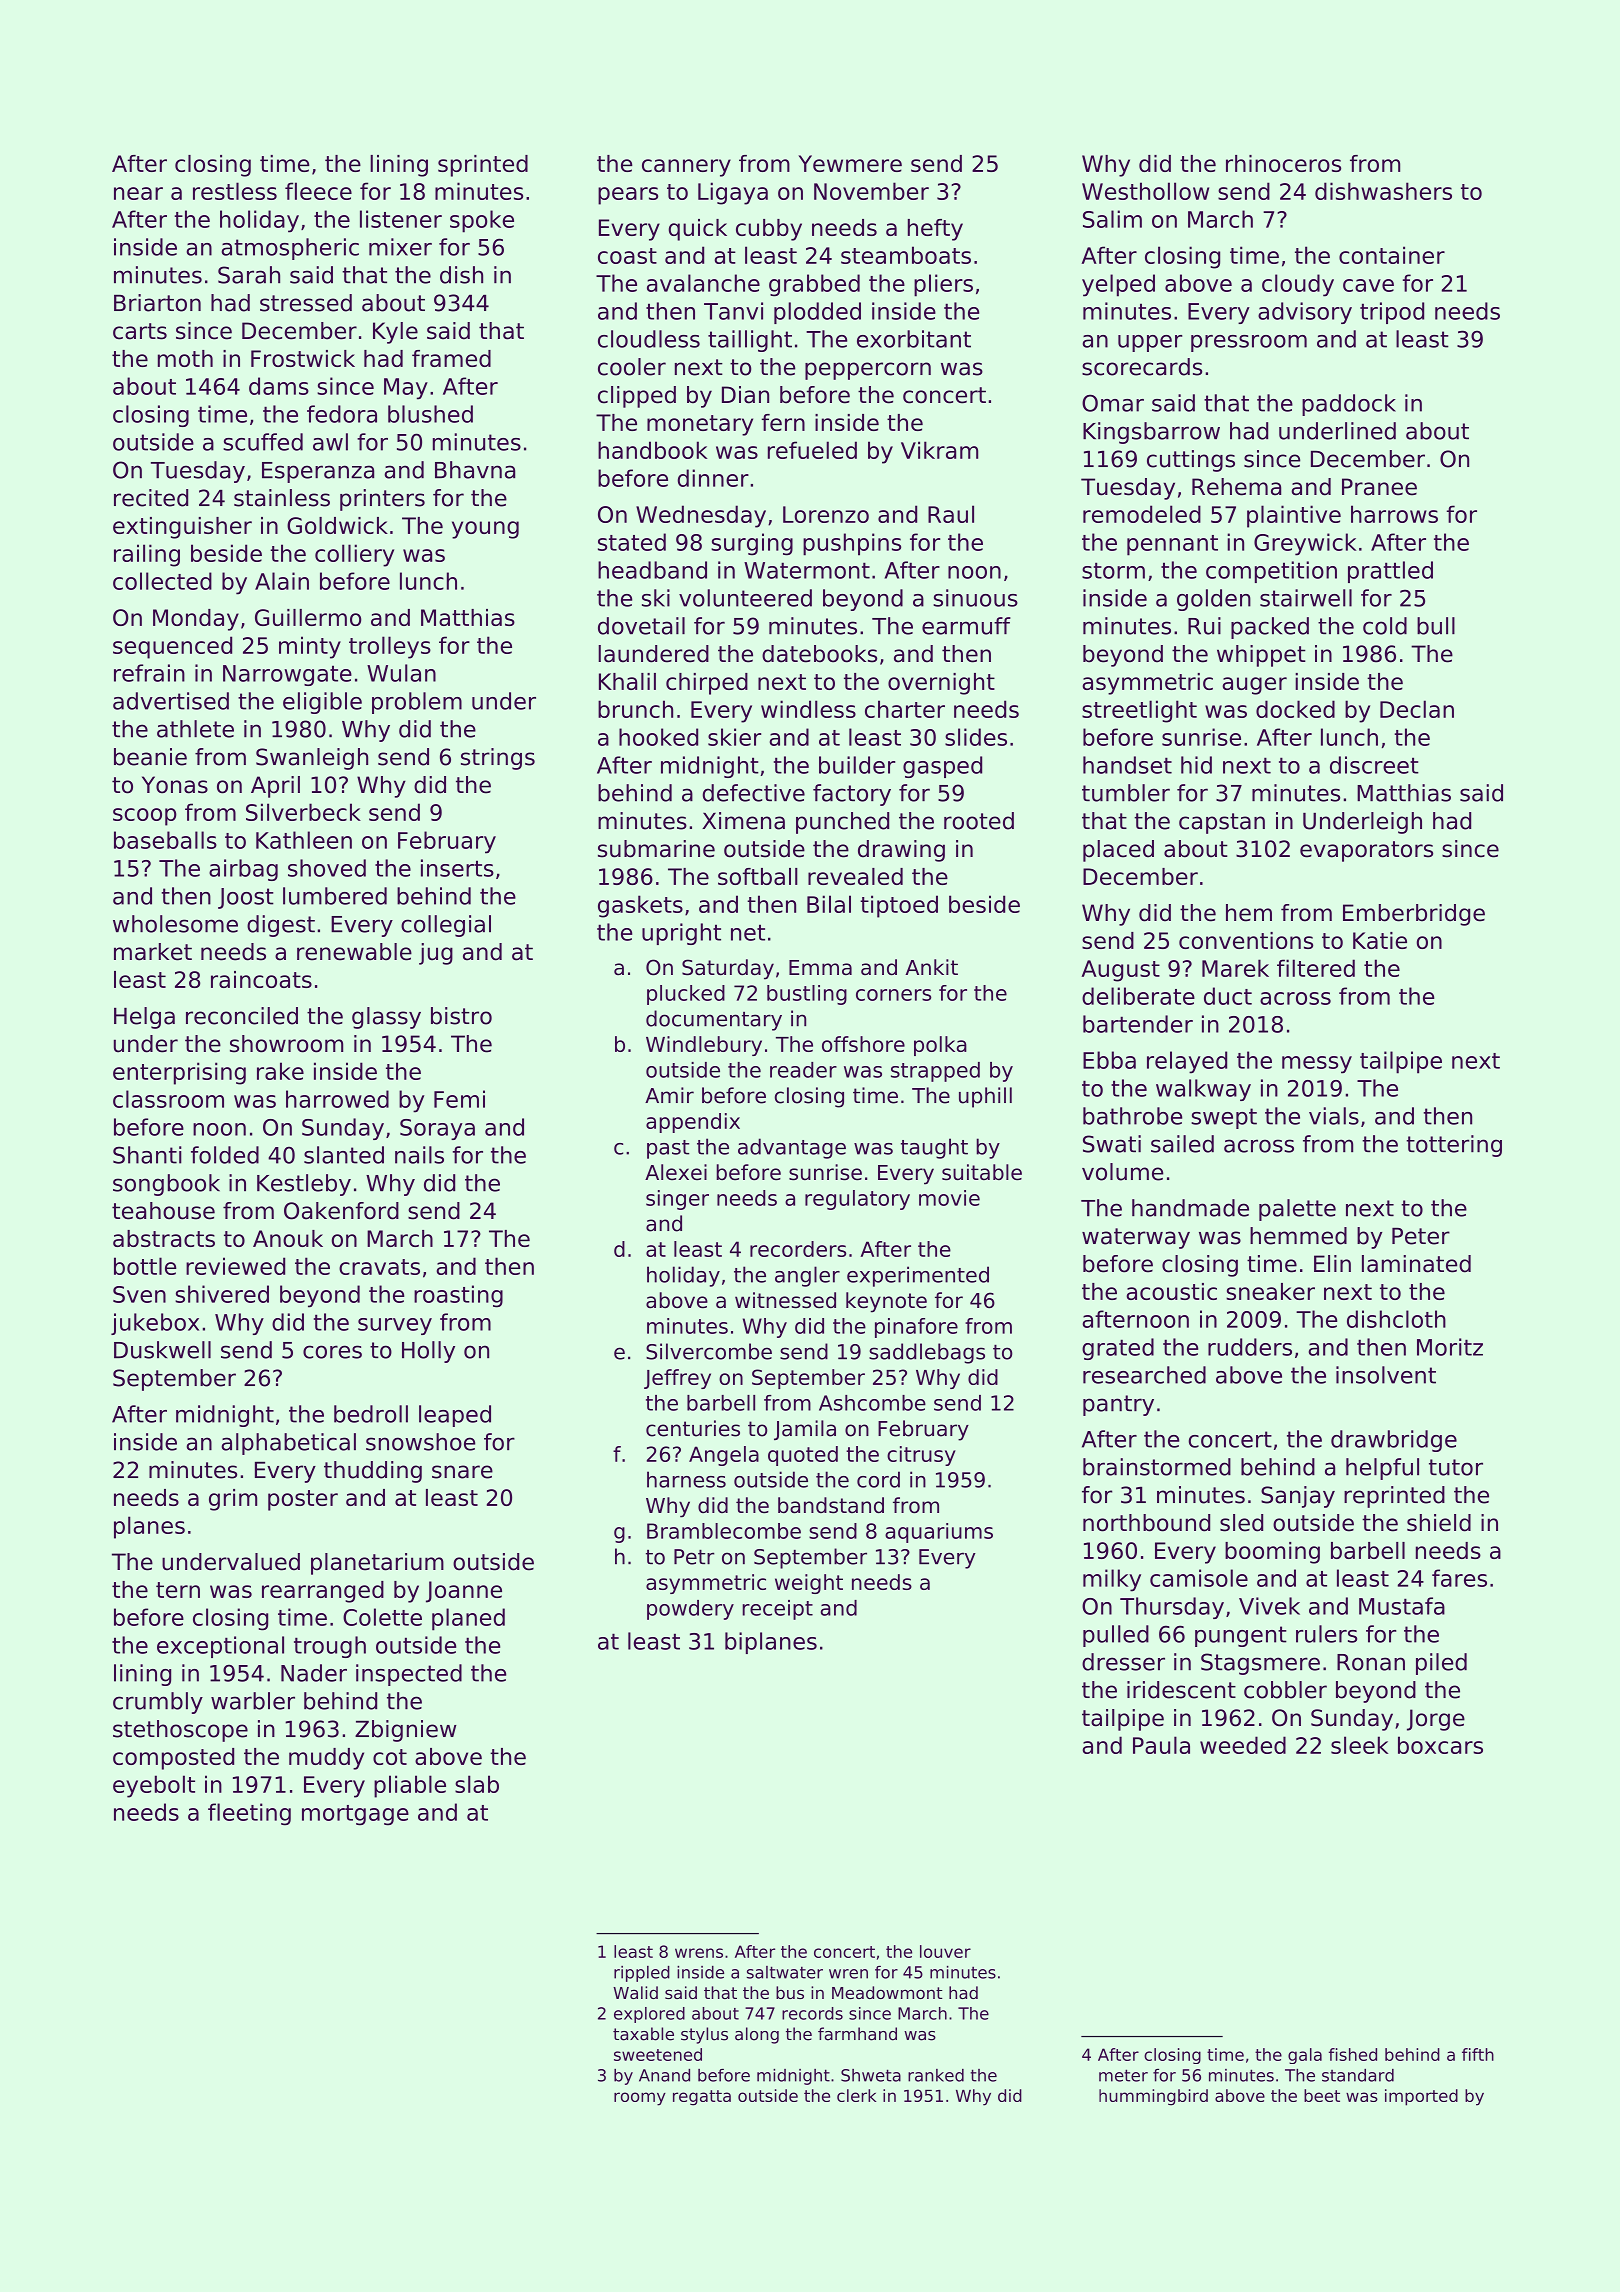  What do you see at coordinates (1459, 1578) in the screenshot?
I see `fares` at bounding box center [1459, 1578].
